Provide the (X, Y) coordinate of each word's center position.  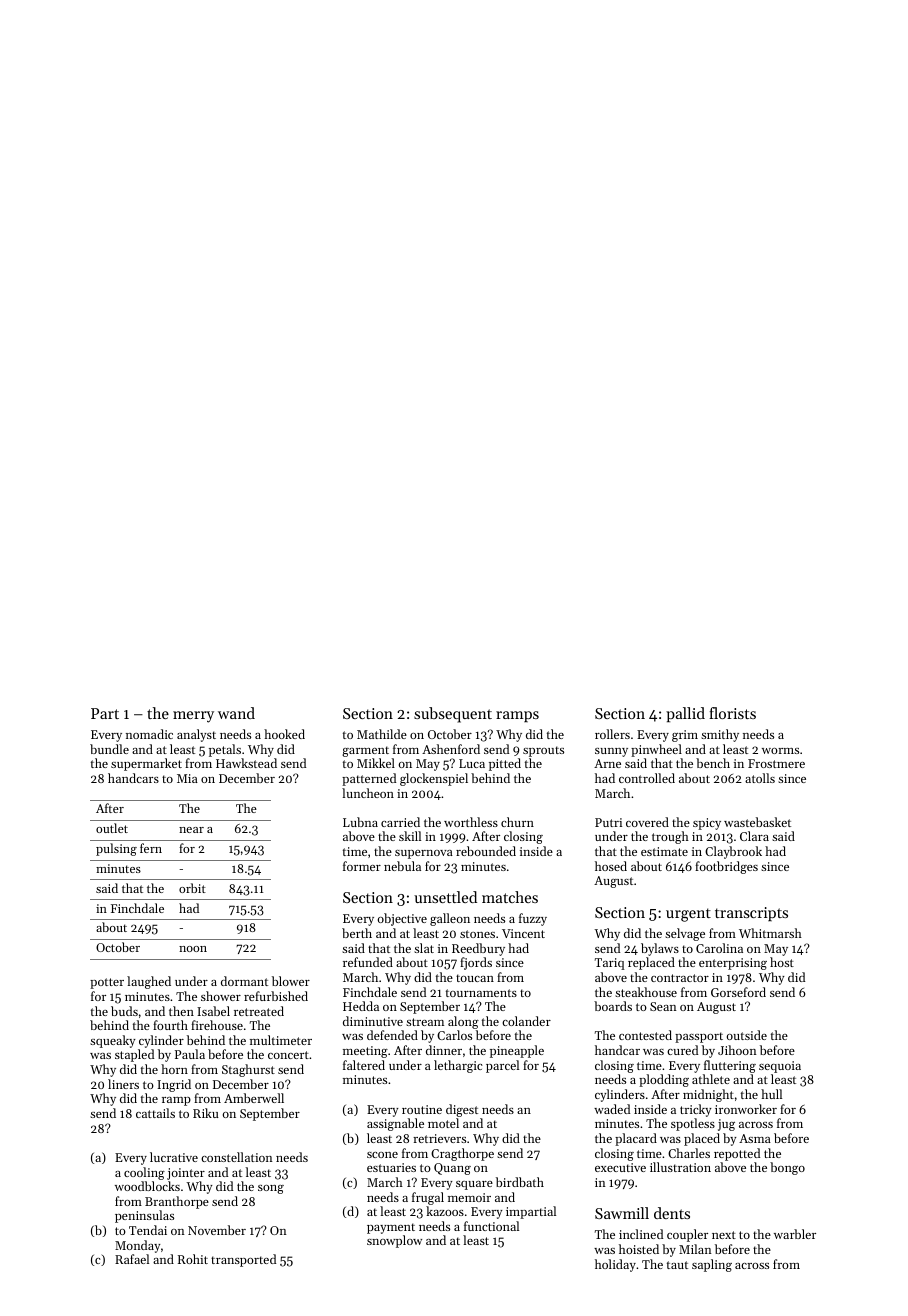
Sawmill (622, 1213)
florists (732, 713)
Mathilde (382, 734)
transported (243, 1260)
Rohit (193, 1259)
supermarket (146, 764)
